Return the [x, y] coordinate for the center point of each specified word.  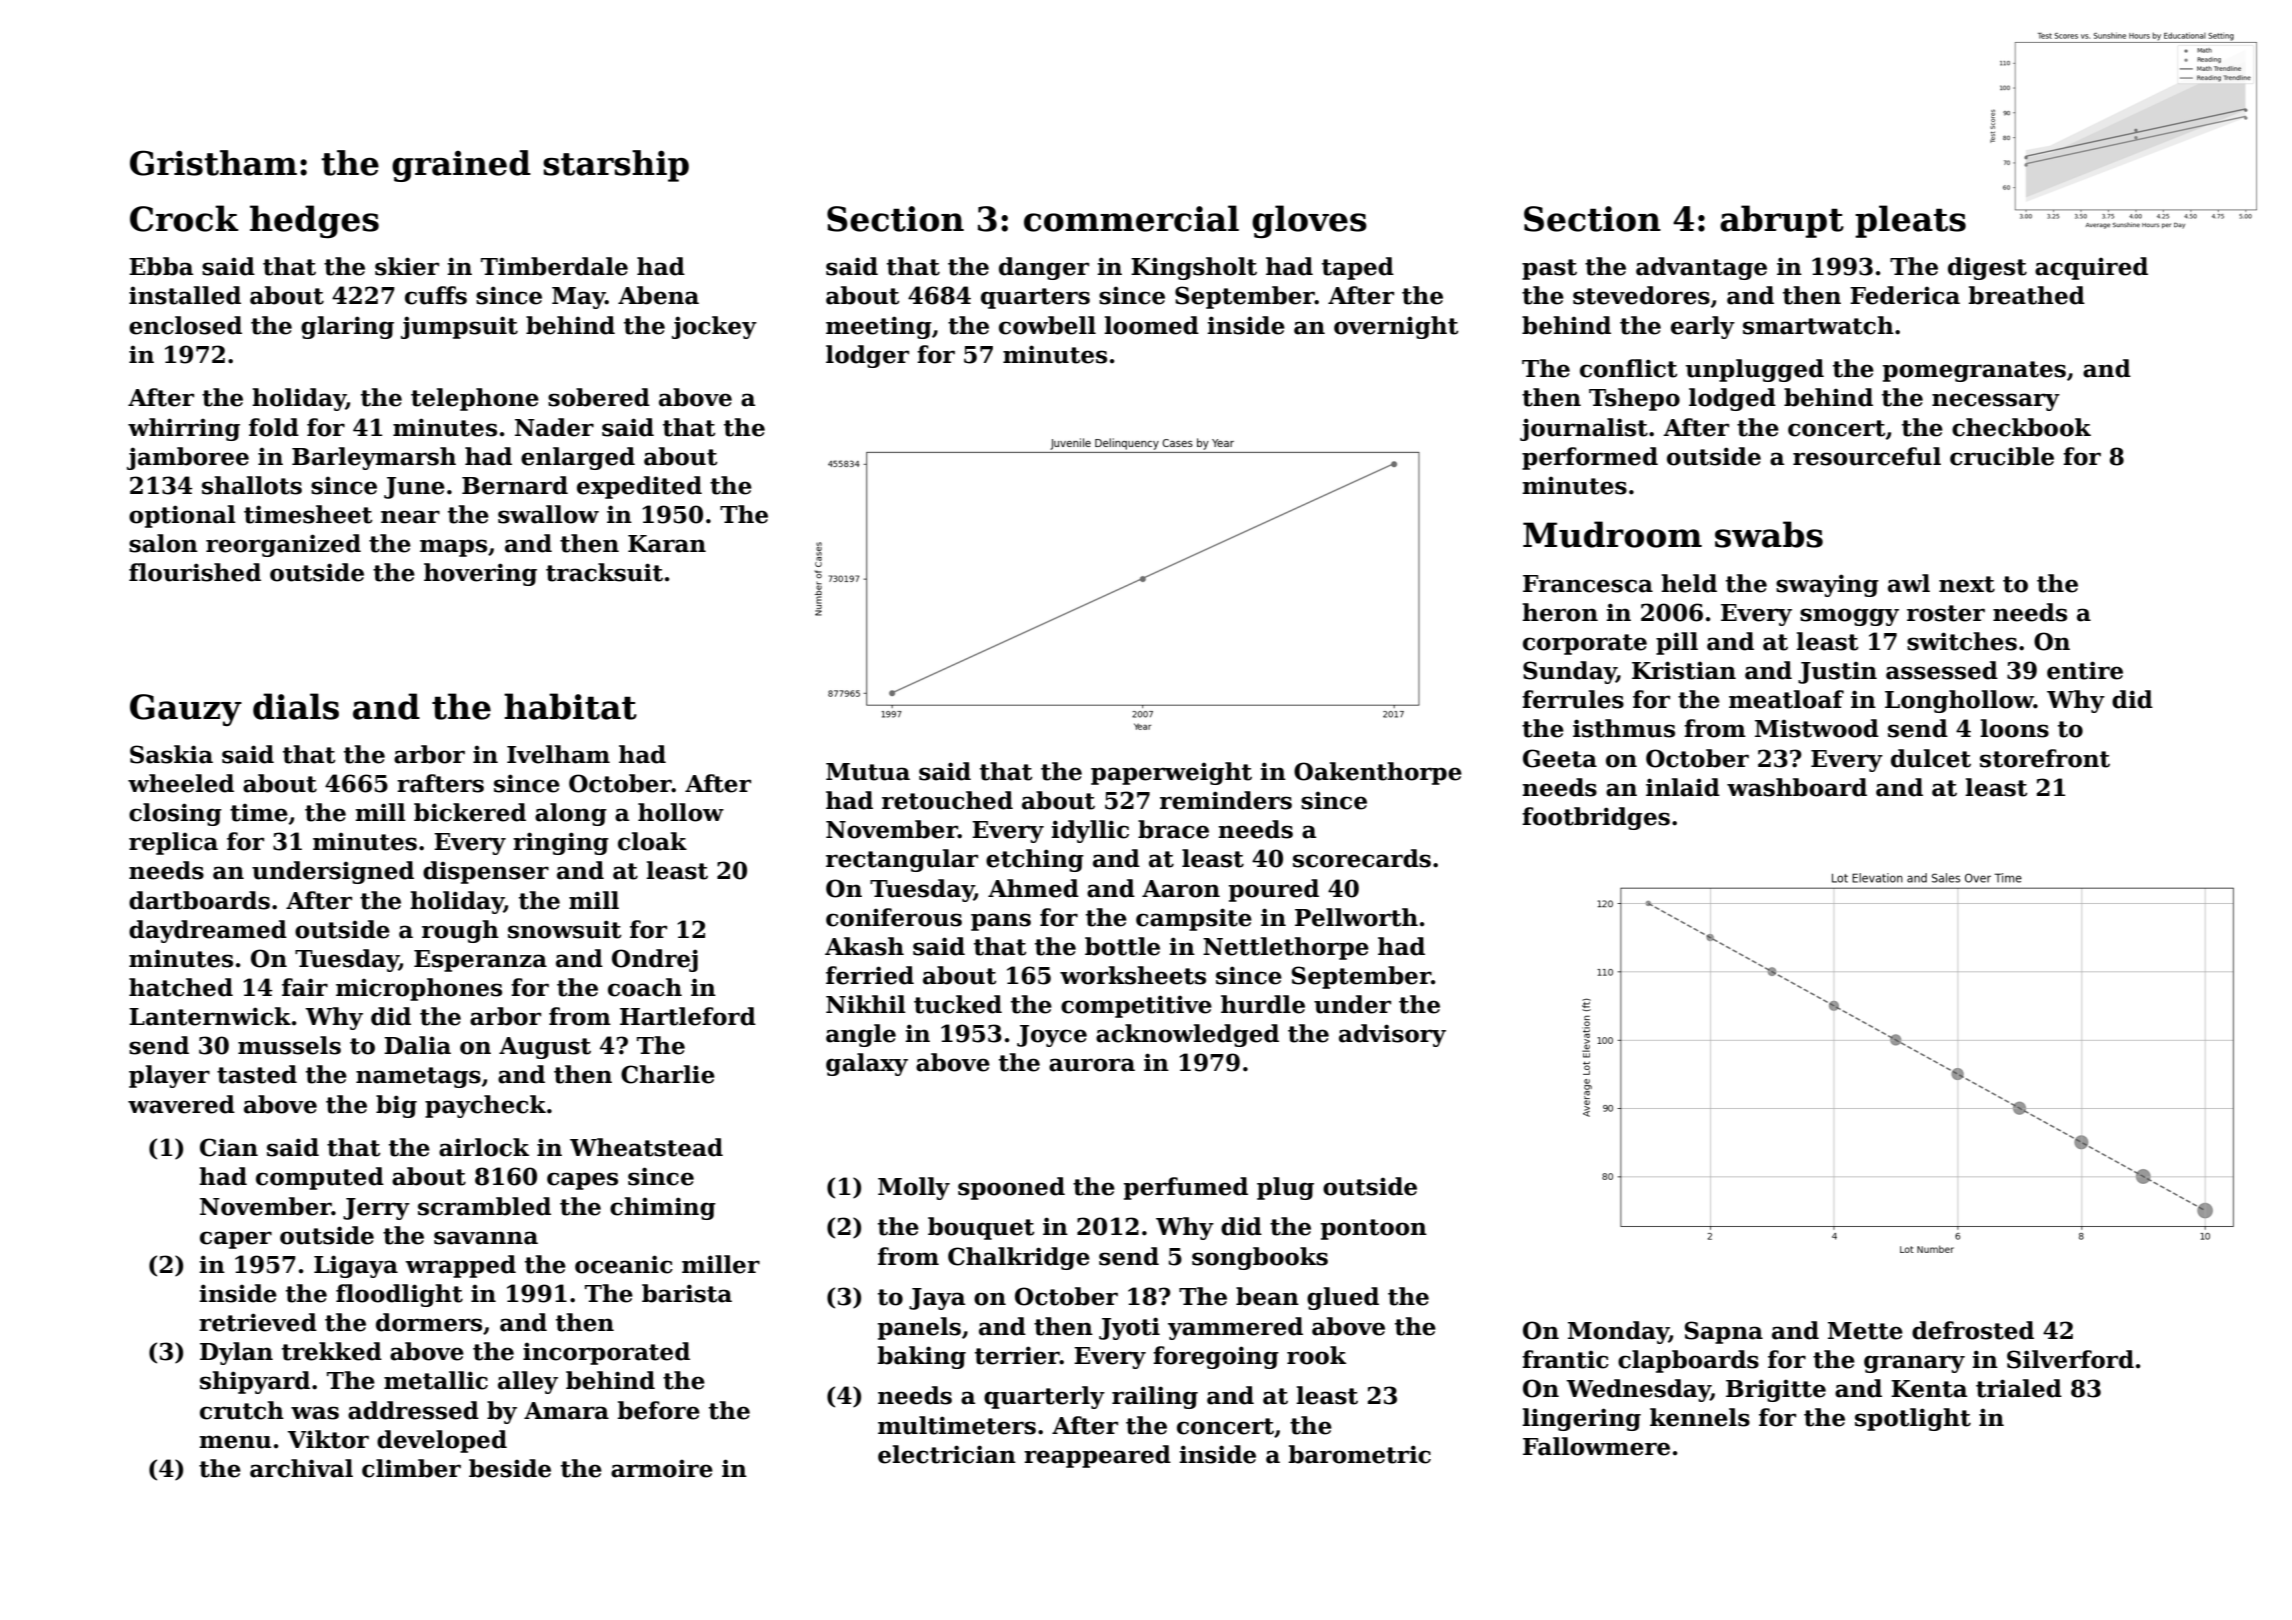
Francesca [1588, 584]
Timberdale [554, 266]
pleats [1910, 221]
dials [296, 706]
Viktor [328, 1439]
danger [1044, 268]
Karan [667, 544]
